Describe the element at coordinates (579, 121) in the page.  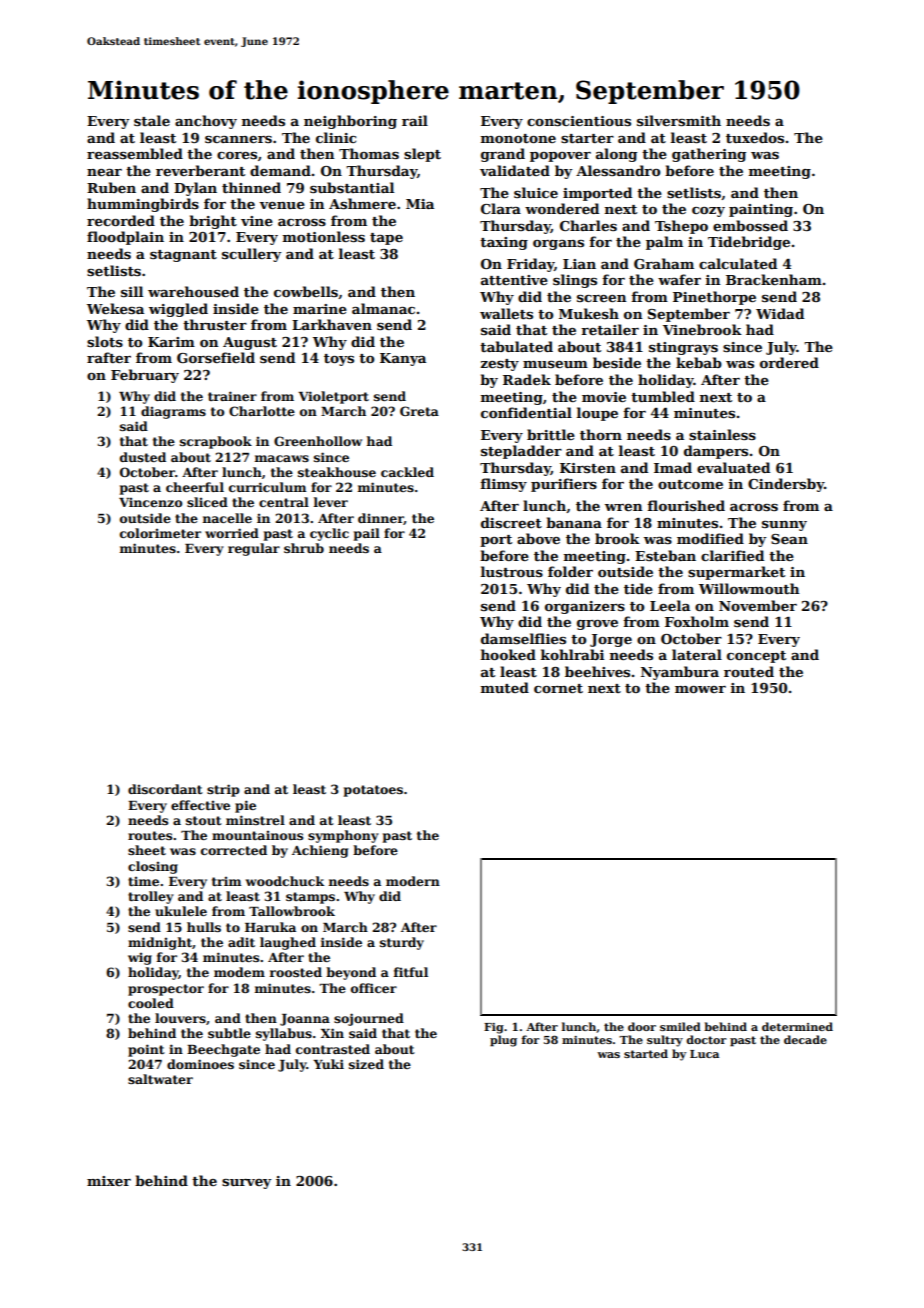
I see `conscientious` at that location.
